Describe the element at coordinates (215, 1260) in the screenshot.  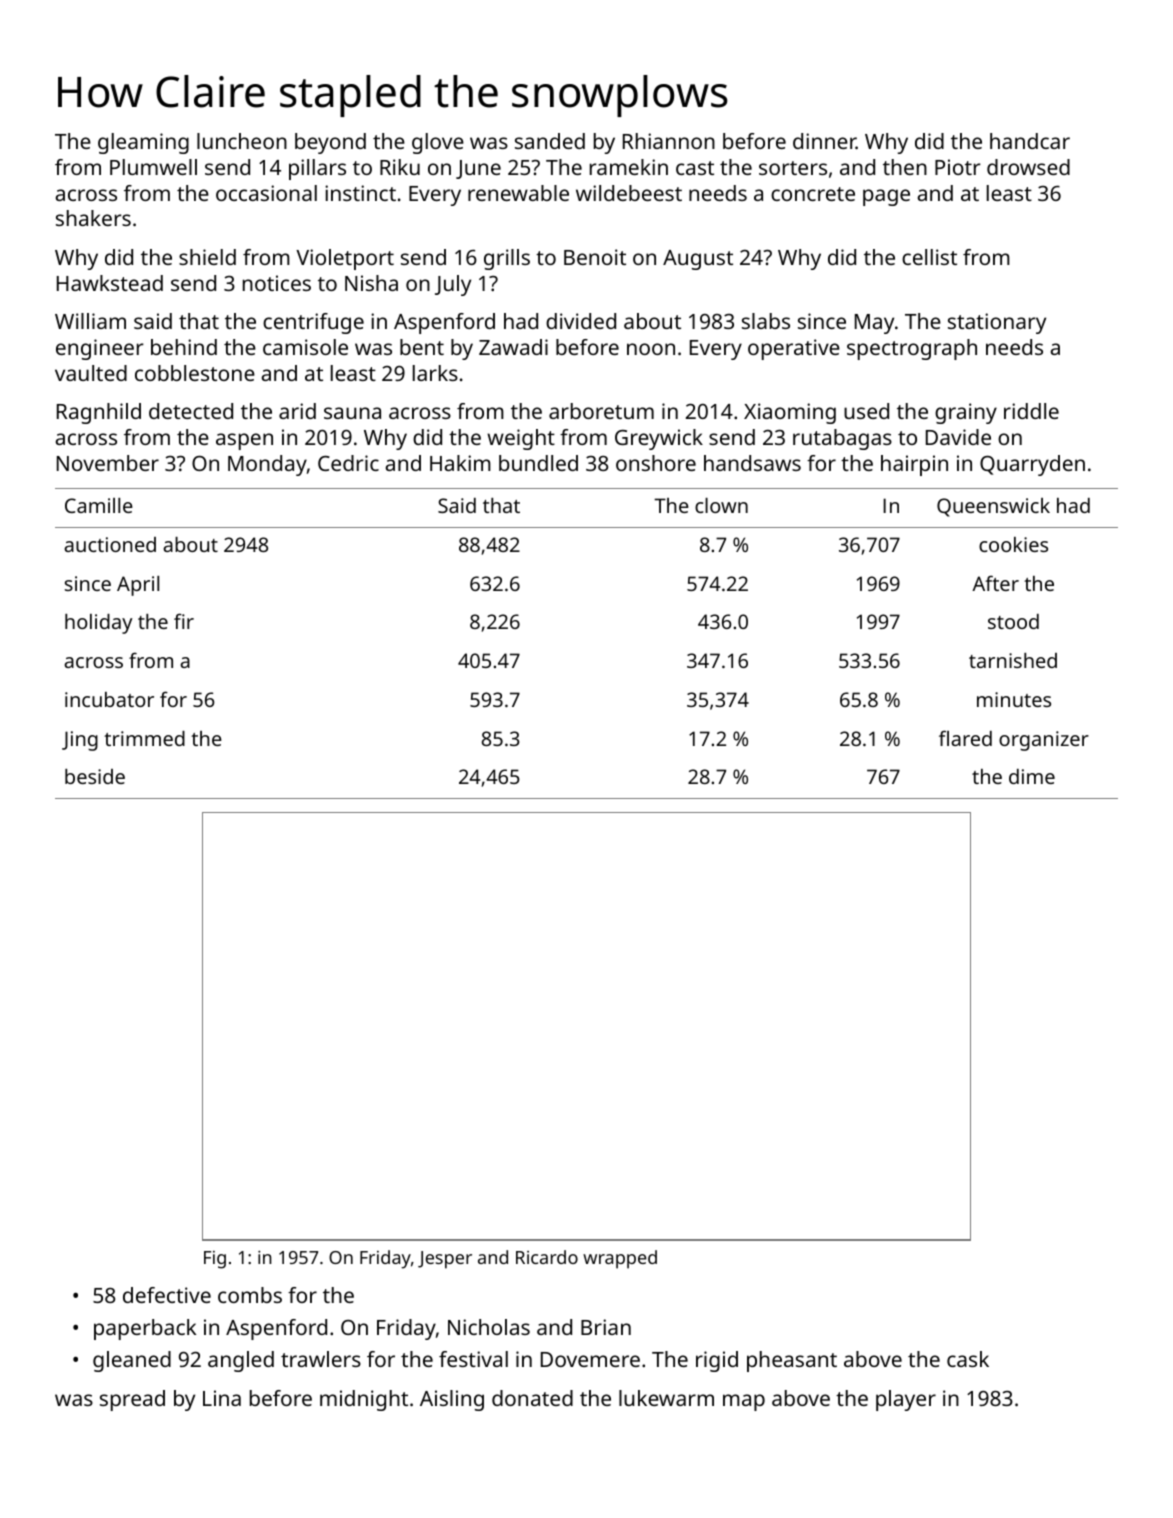
I see `Fig` at that location.
